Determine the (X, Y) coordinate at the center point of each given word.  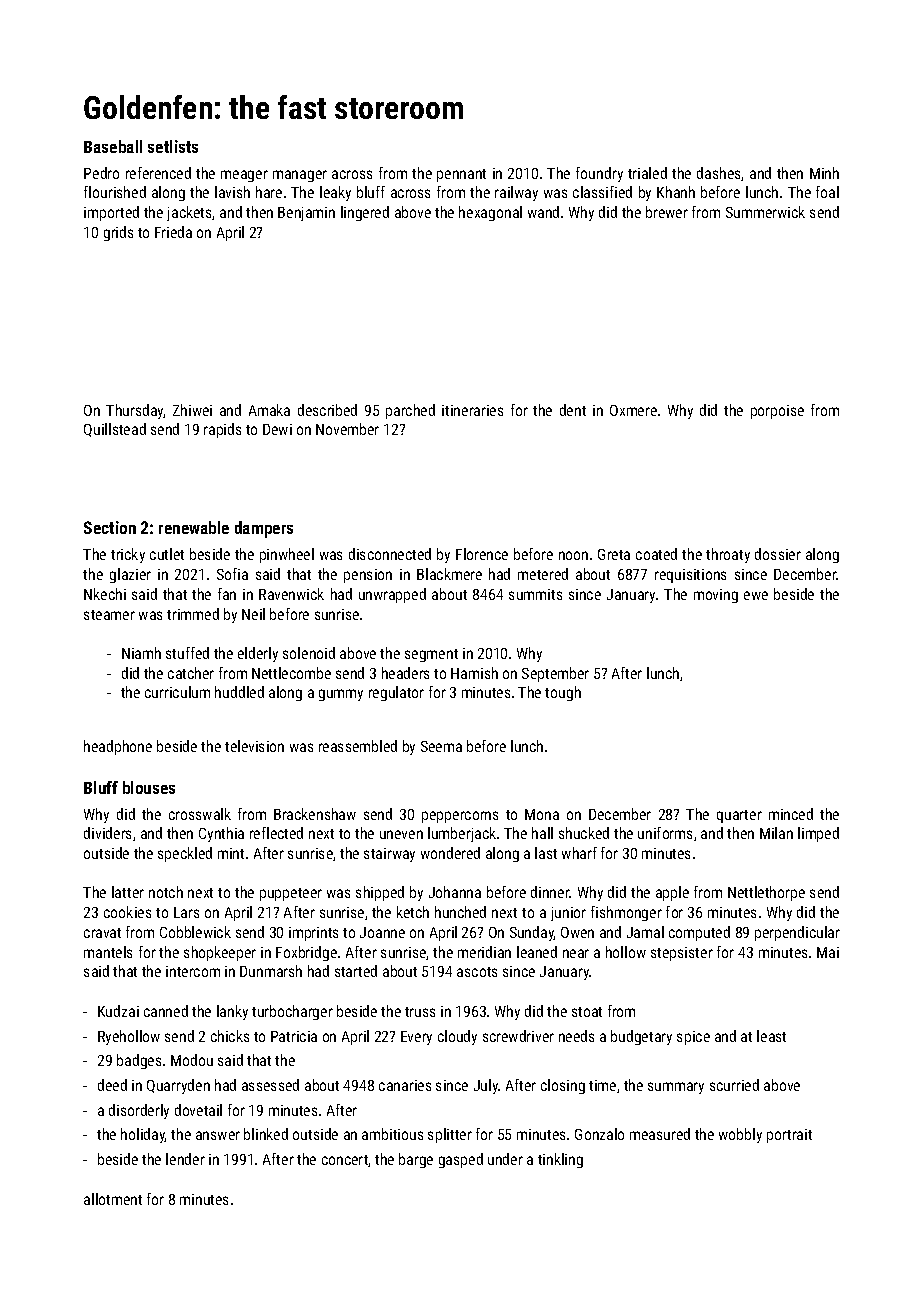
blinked (266, 1134)
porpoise (777, 412)
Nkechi (105, 594)
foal (827, 192)
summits (535, 594)
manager (300, 176)
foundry (599, 174)
